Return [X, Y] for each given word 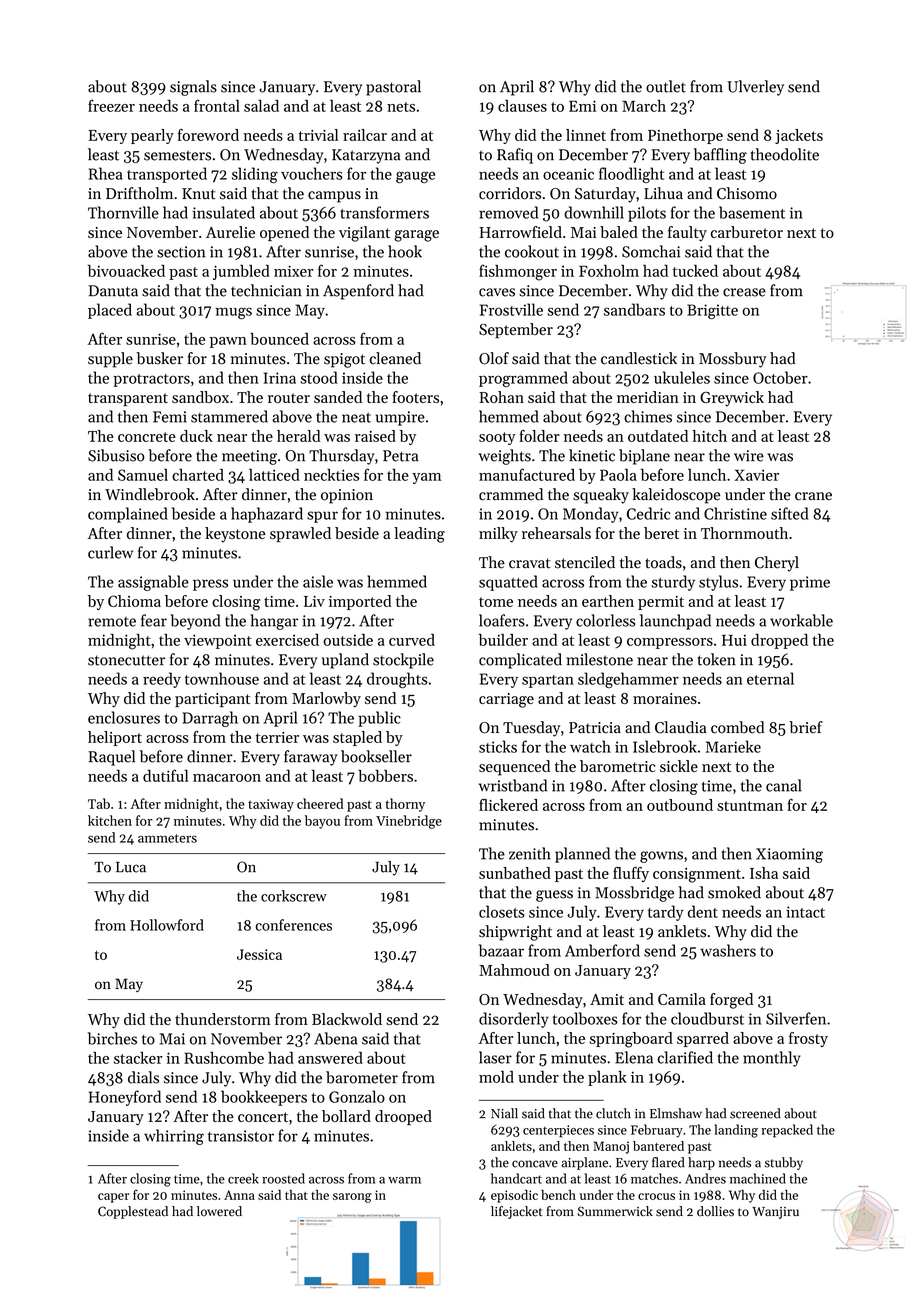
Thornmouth [744, 533]
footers [415, 397]
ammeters [167, 838]
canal [784, 785]
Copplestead [133, 1212]
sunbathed [515, 873]
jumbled [241, 272]
